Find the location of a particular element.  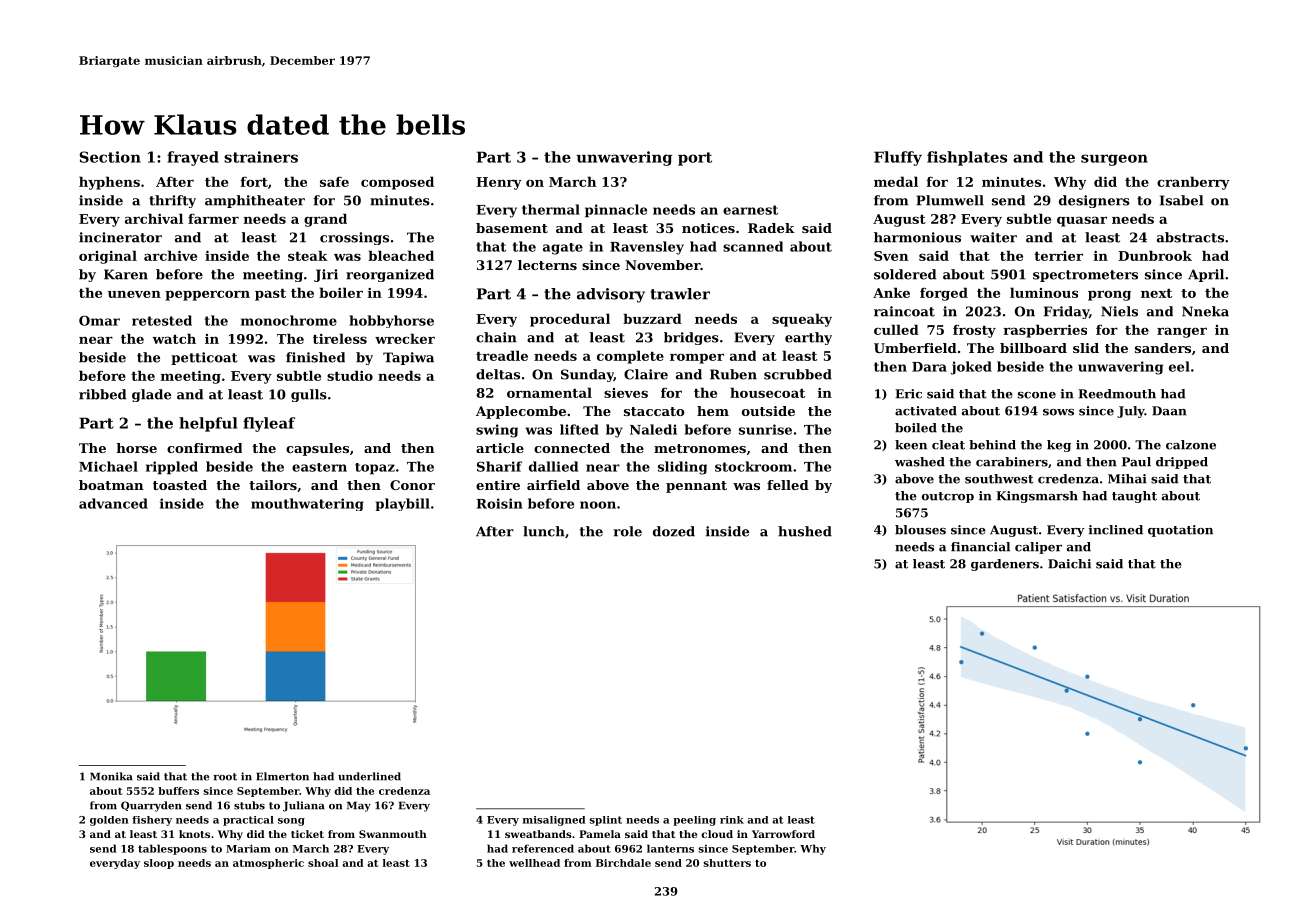

quotation is located at coordinates (1180, 531).
